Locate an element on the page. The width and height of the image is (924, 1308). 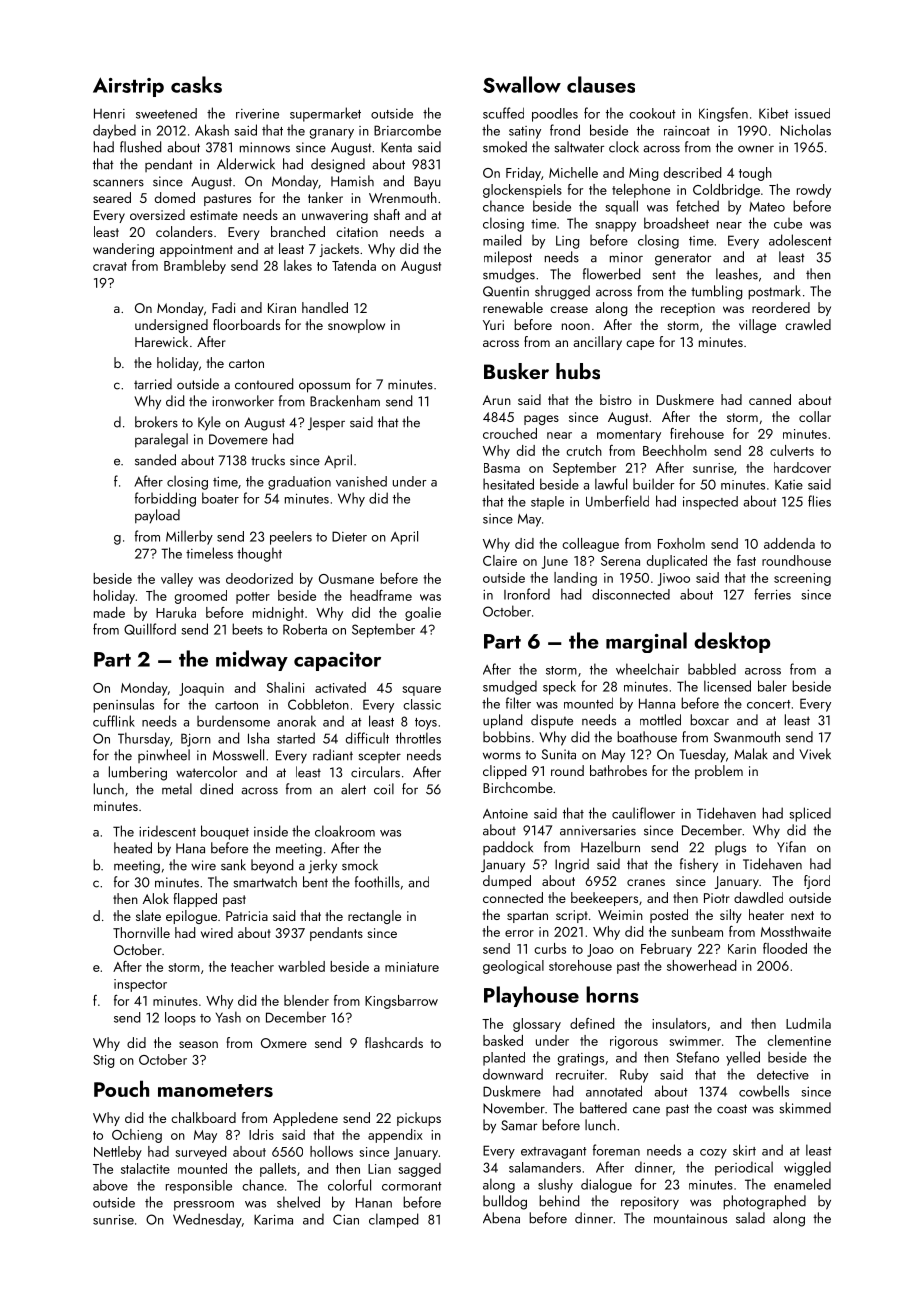
stalactite is located at coordinates (145, 1168).
